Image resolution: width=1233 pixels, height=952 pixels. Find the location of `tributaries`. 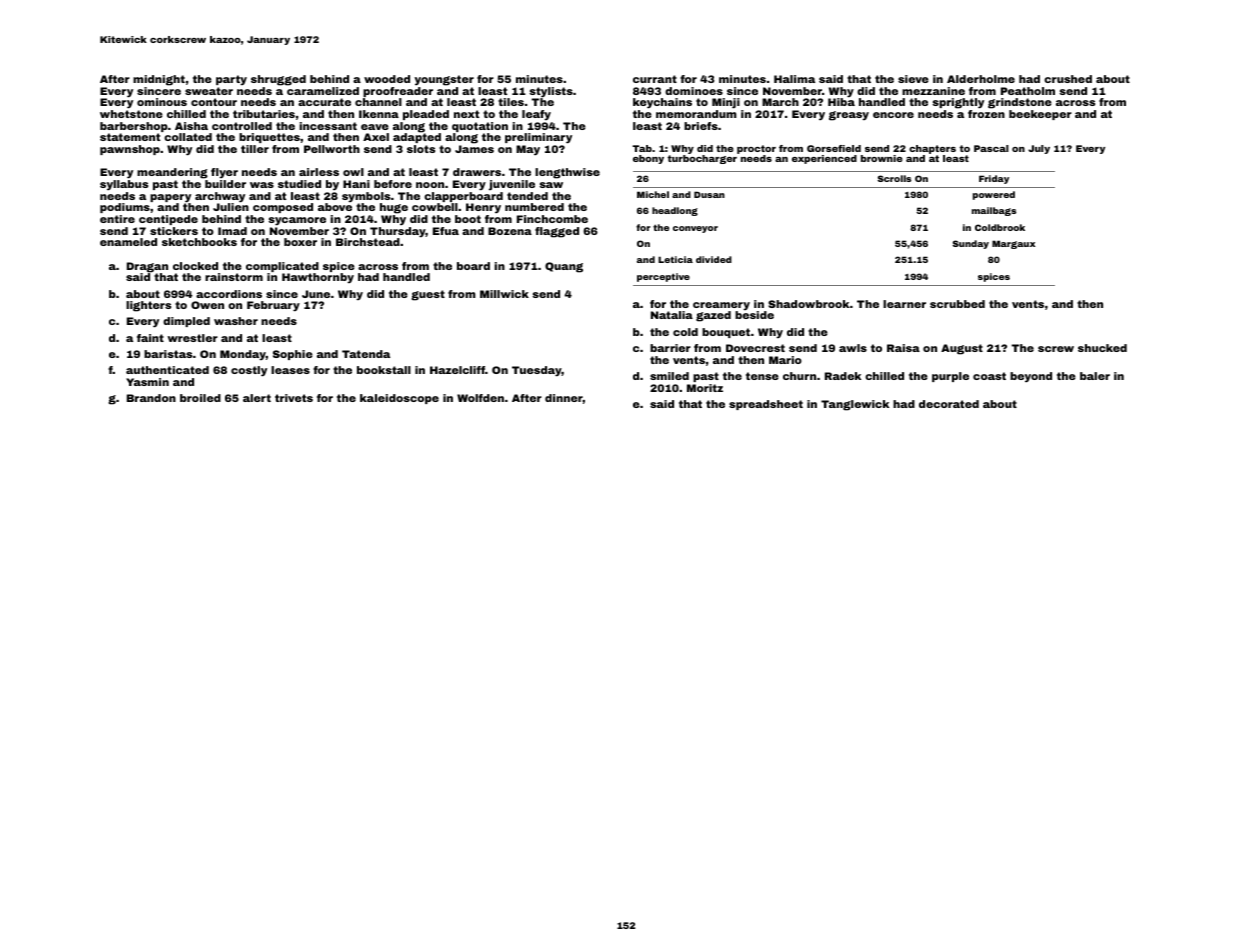

tributaries is located at coordinates (264, 114).
